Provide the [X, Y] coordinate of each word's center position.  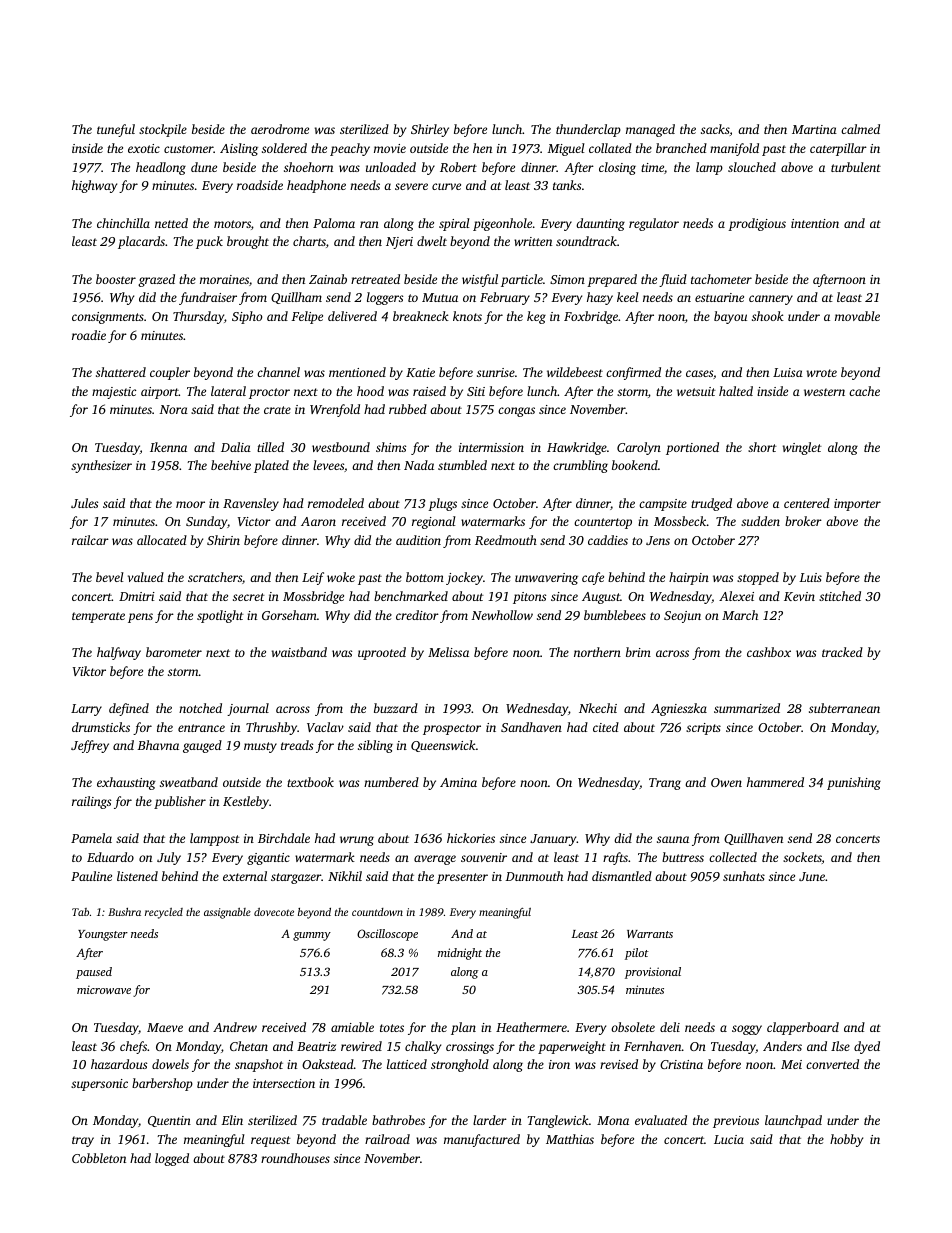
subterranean [844, 708]
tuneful [116, 130]
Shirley [430, 130]
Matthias [570, 1139]
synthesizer [101, 466]
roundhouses [295, 1158]
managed [650, 130]
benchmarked [411, 596]
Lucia [729, 1139]
